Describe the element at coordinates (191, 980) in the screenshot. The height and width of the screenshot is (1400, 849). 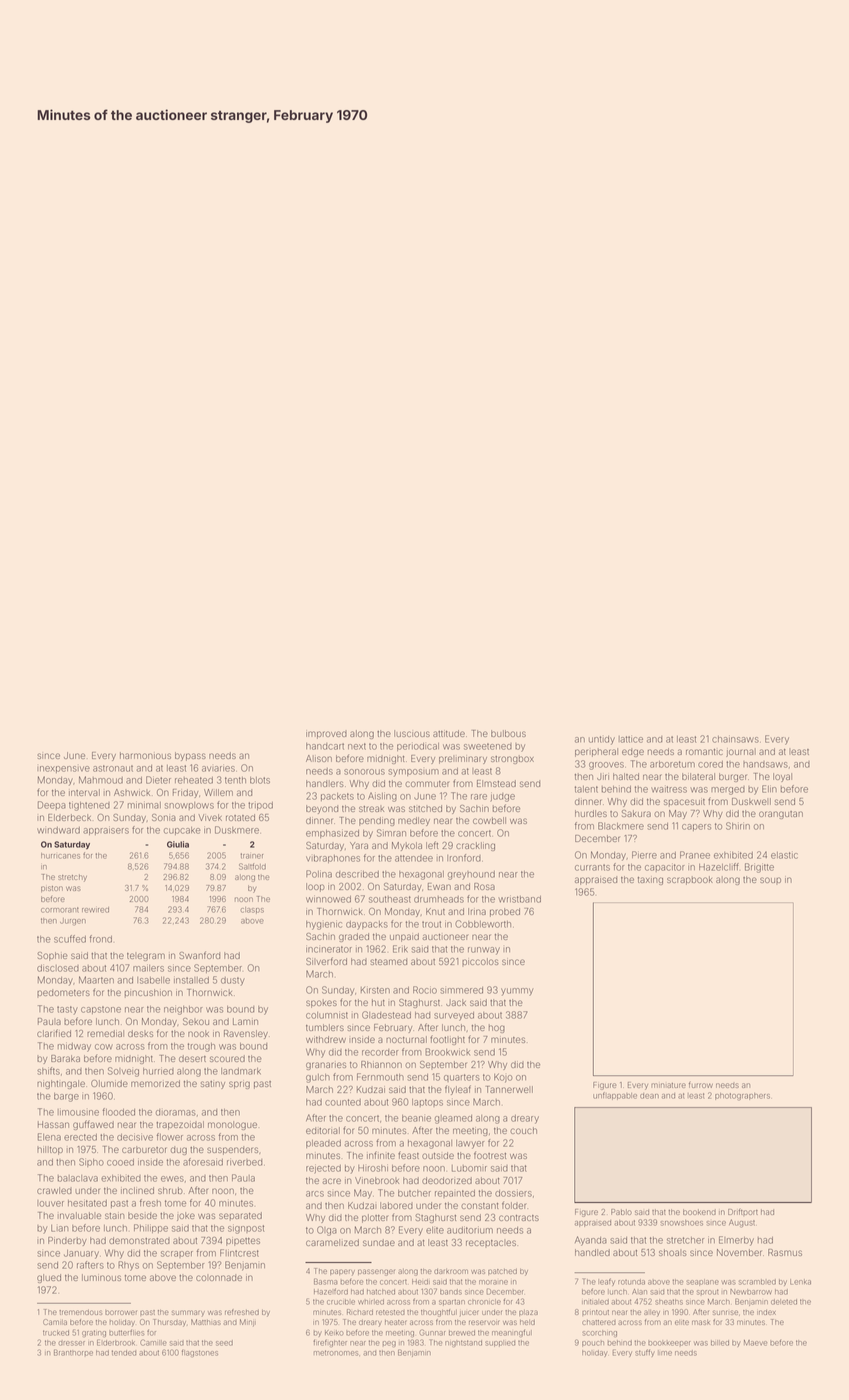
I see `installed` at that location.
